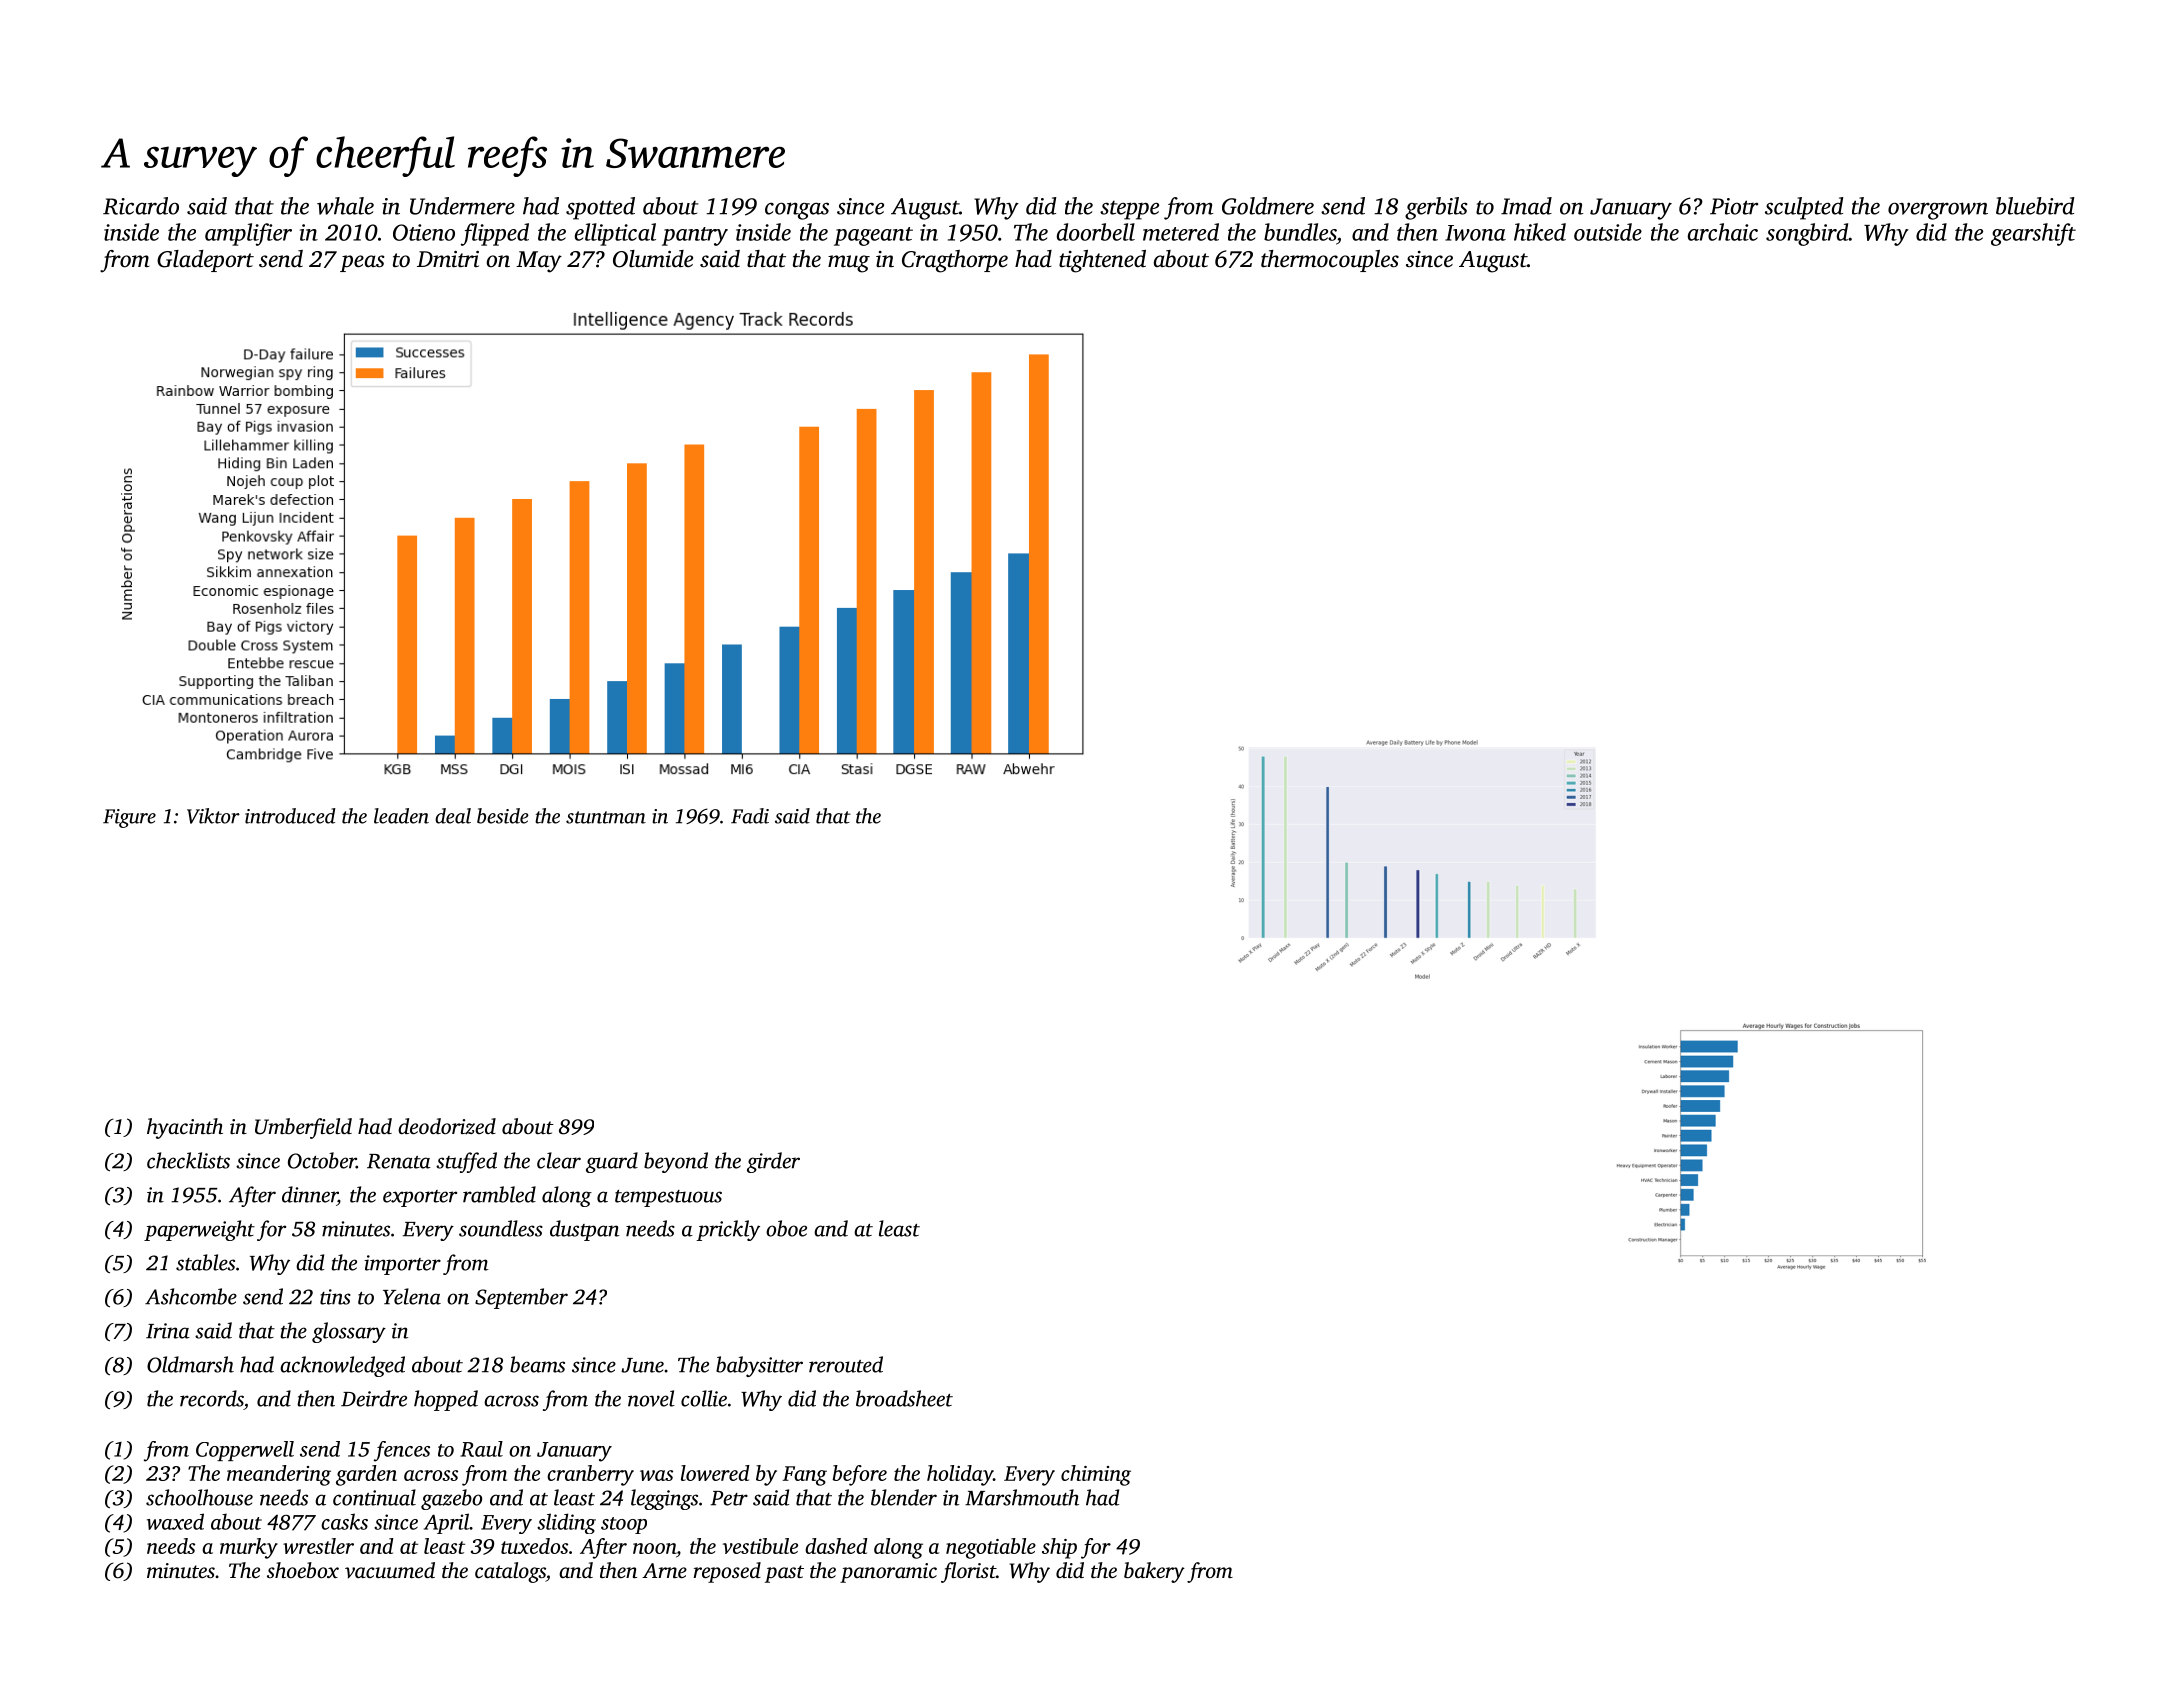  Describe the element at coordinates (175, 1521) in the screenshot. I see `waxed` at that location.
